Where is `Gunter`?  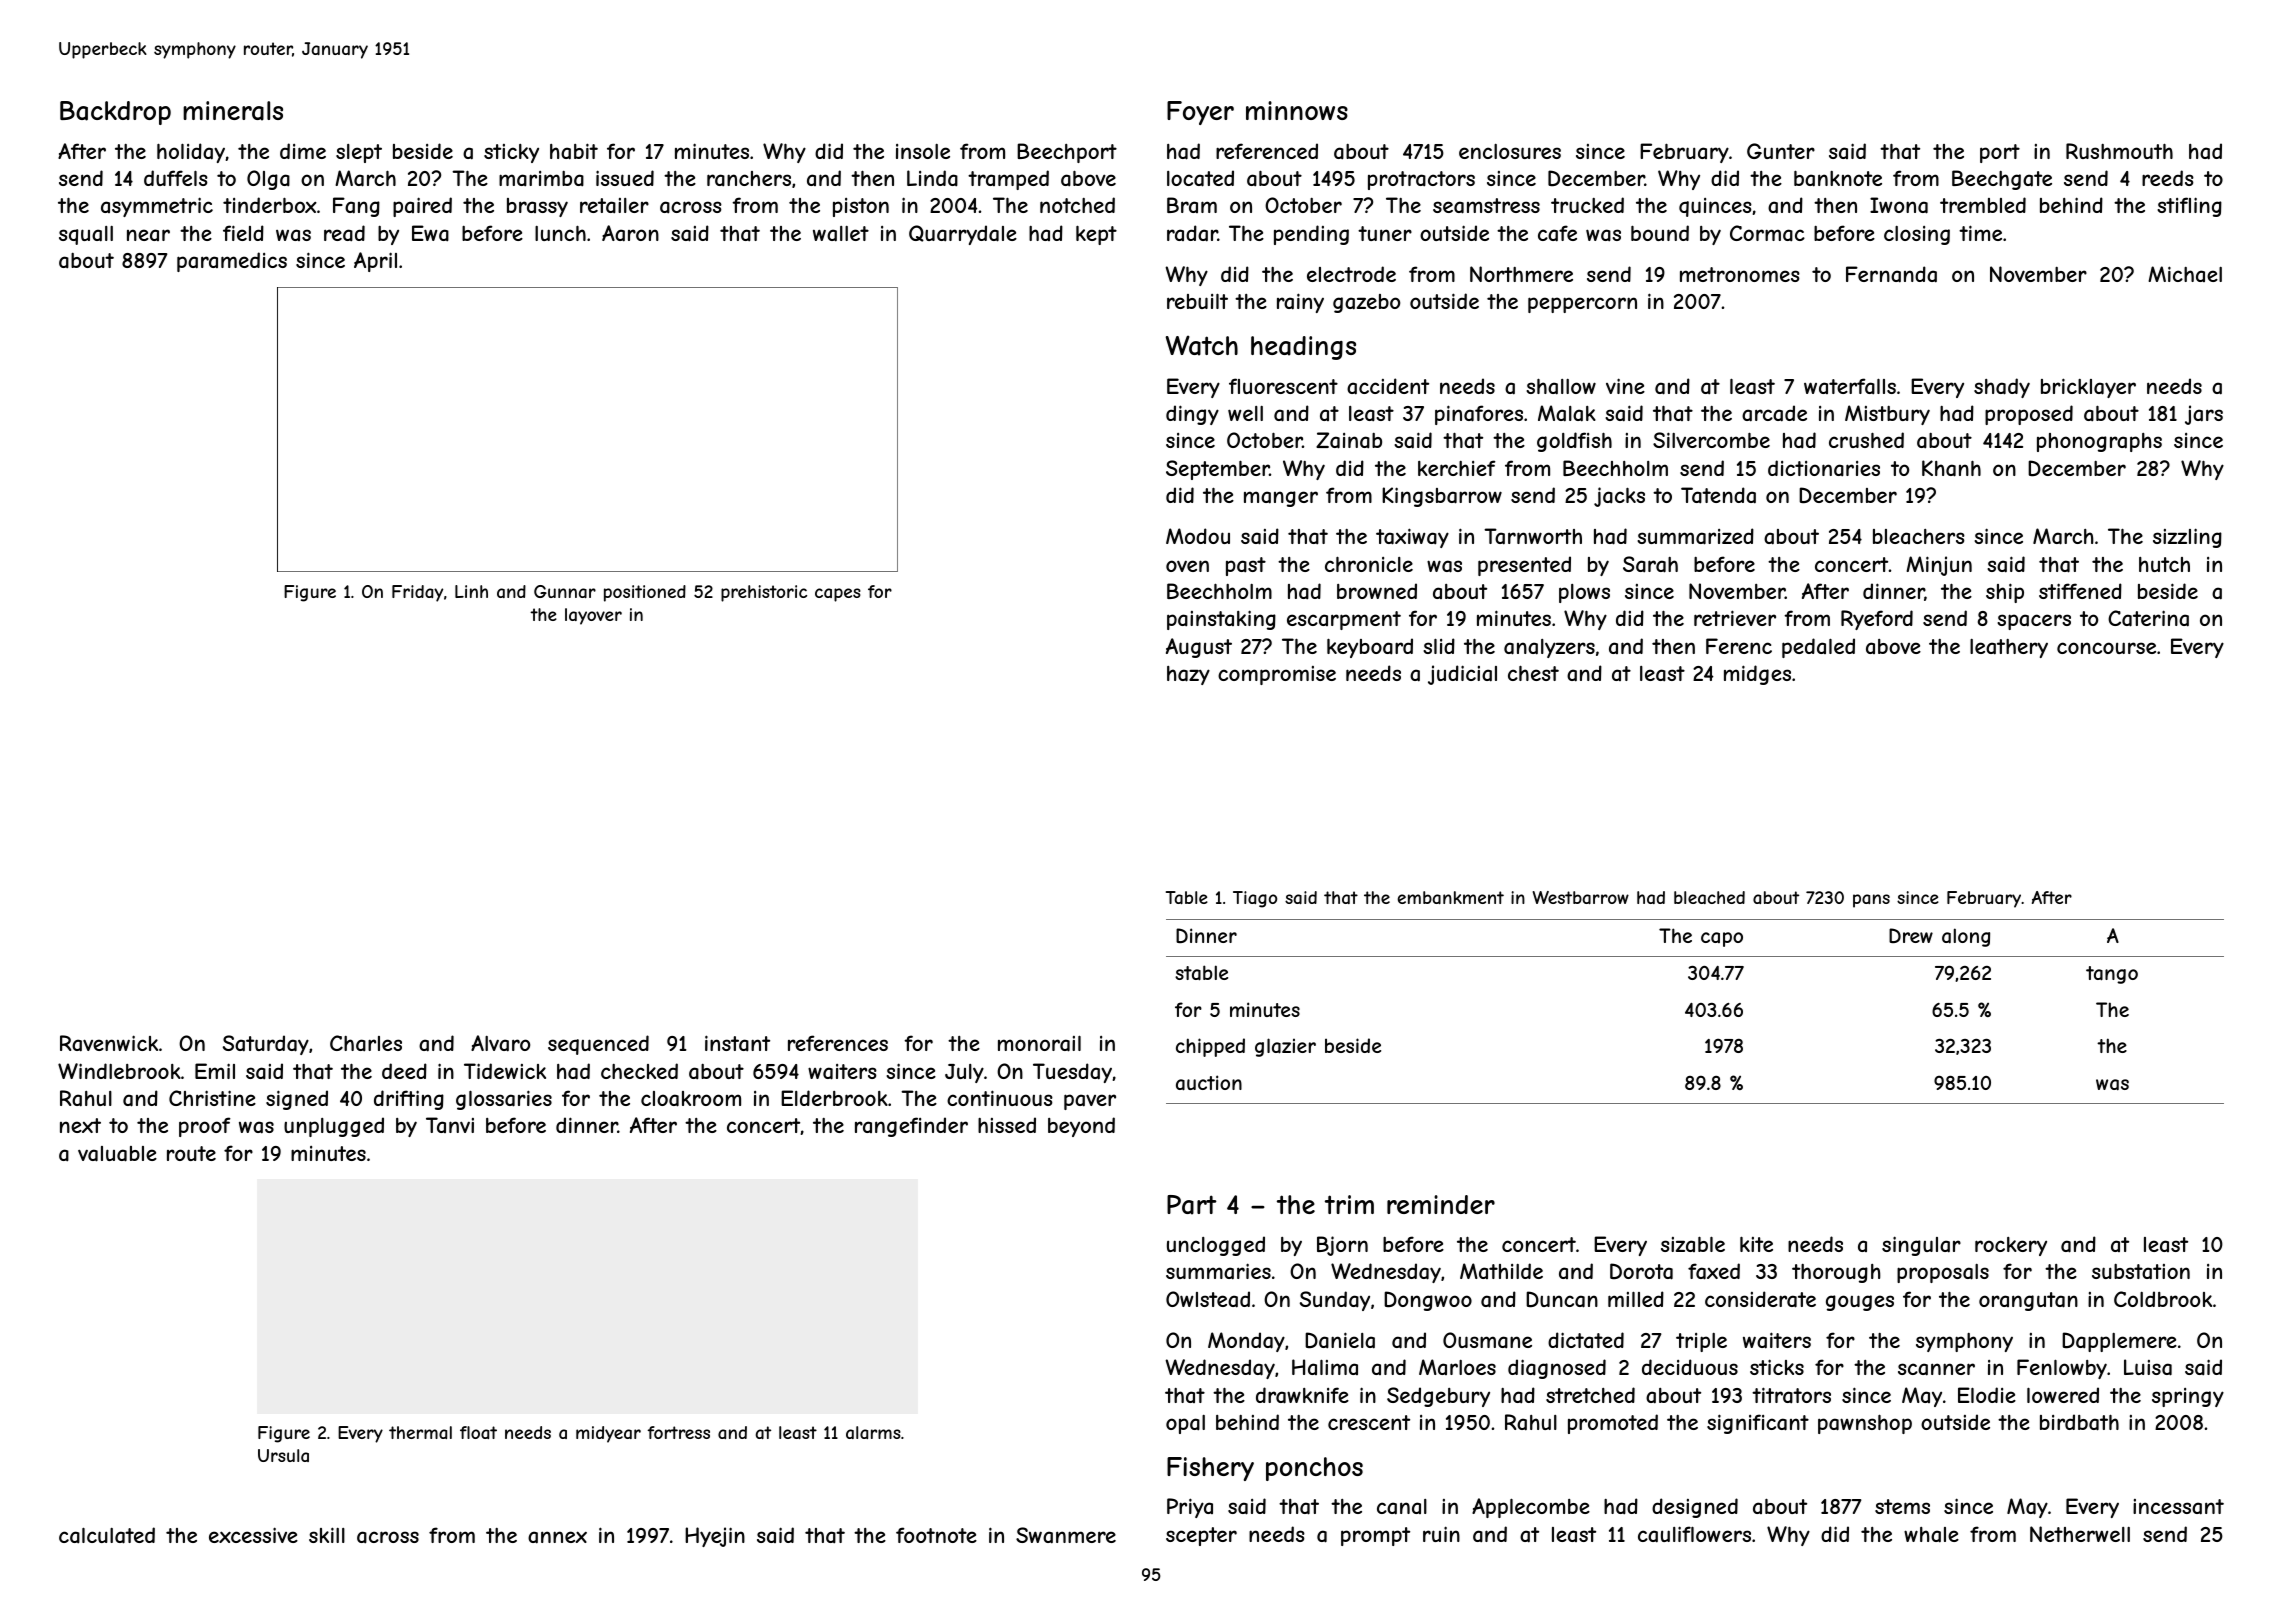
Gunter is located at coordinates (1781, 151).
